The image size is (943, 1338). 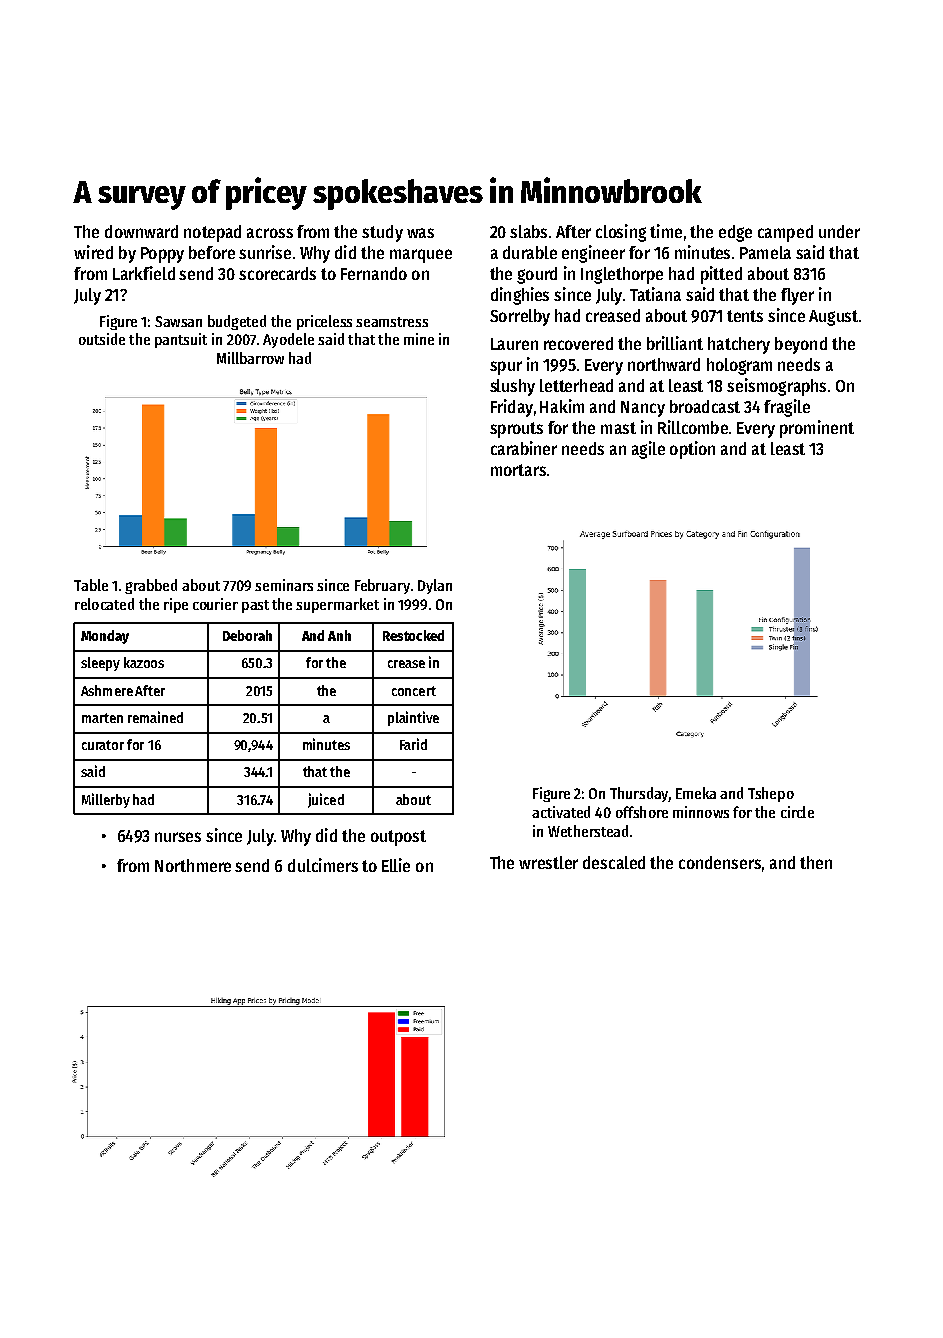 What do you see at coordinates (785, 233) in the screenshot?
I see `camped` at bounding box center [785, 233].
